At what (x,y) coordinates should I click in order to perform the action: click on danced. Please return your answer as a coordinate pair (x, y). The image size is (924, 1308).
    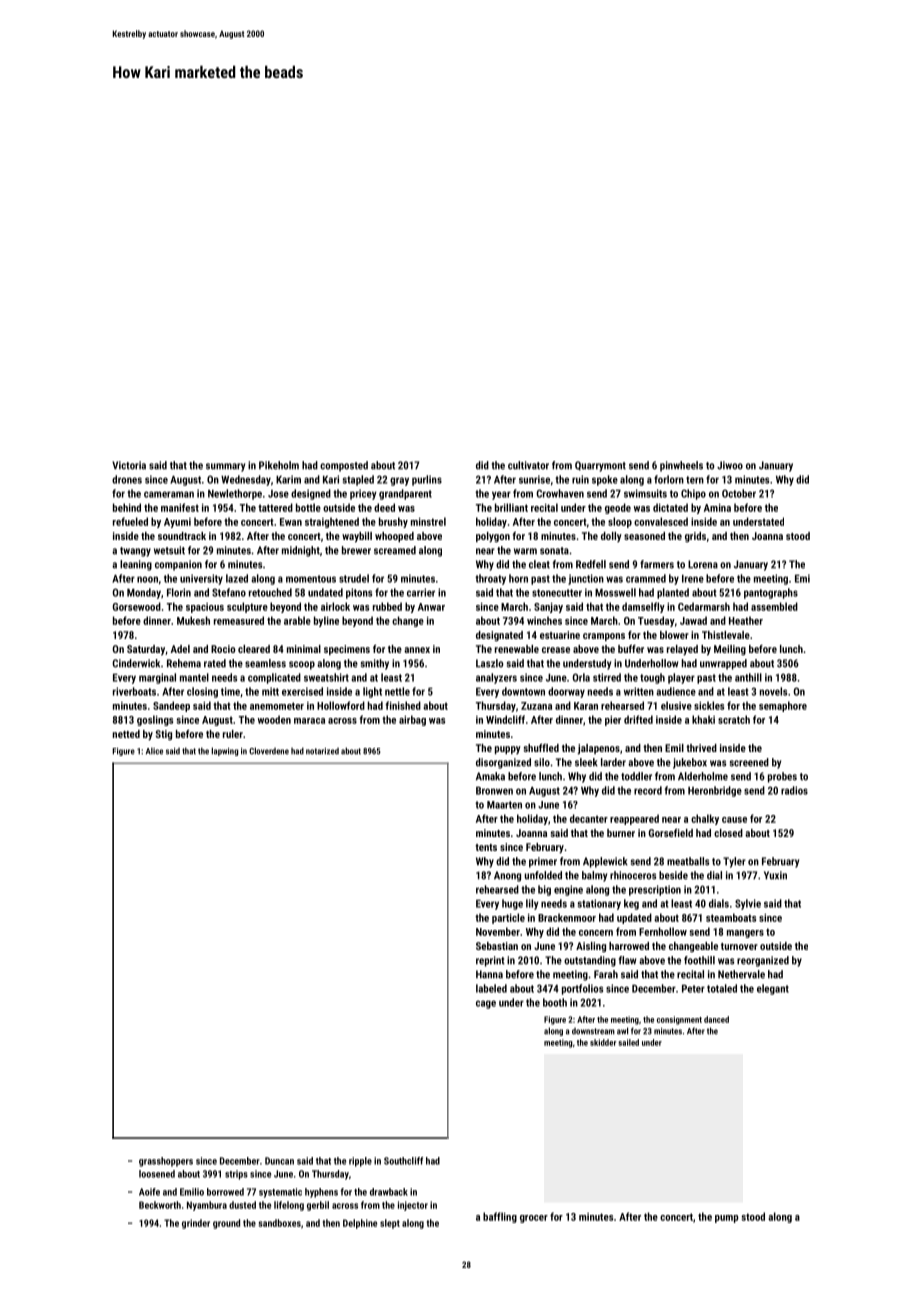
    Looking at the image, I should click on (716, 1019).
